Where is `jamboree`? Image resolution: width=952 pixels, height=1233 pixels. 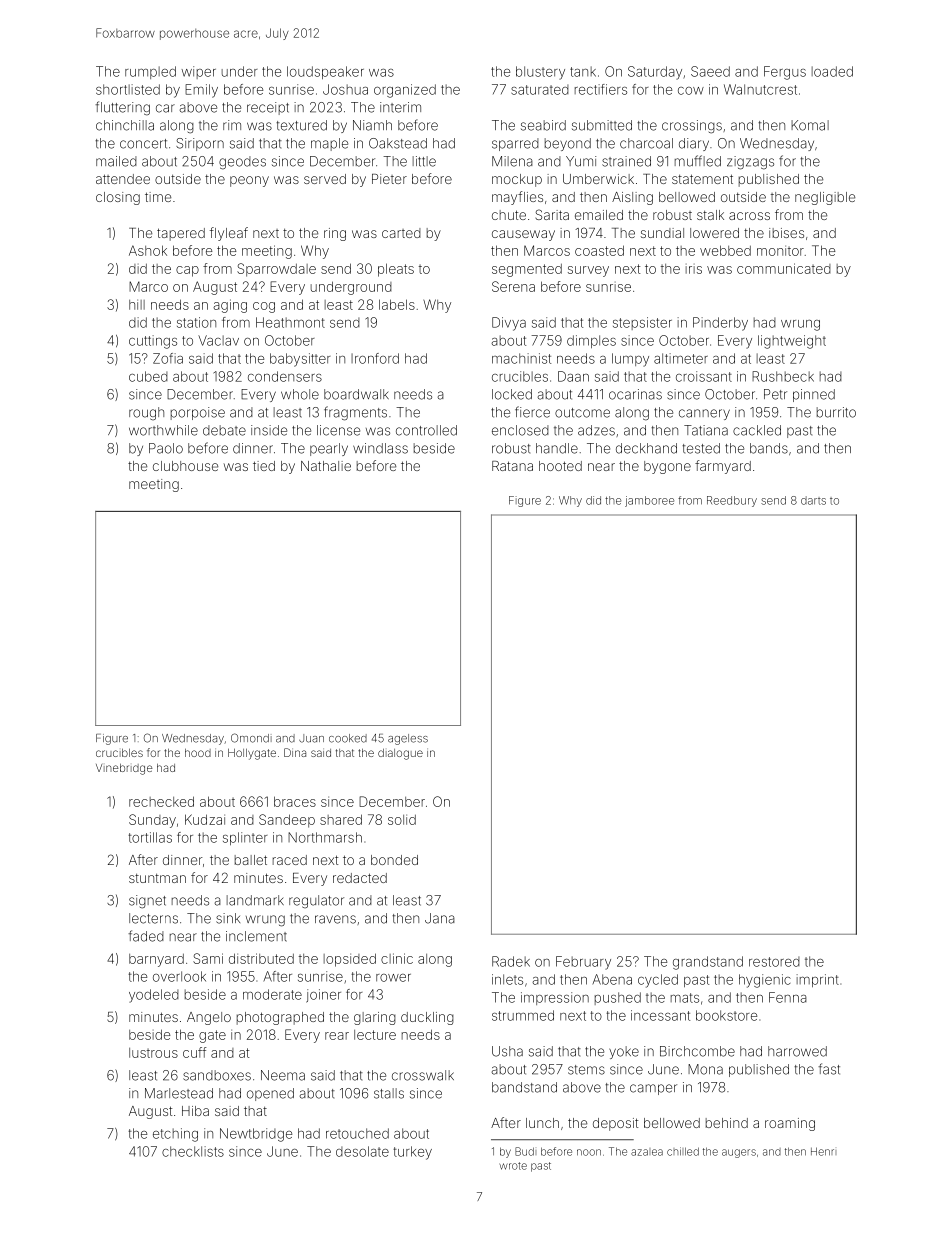
jamboree is located at coordinates (649, 501).
